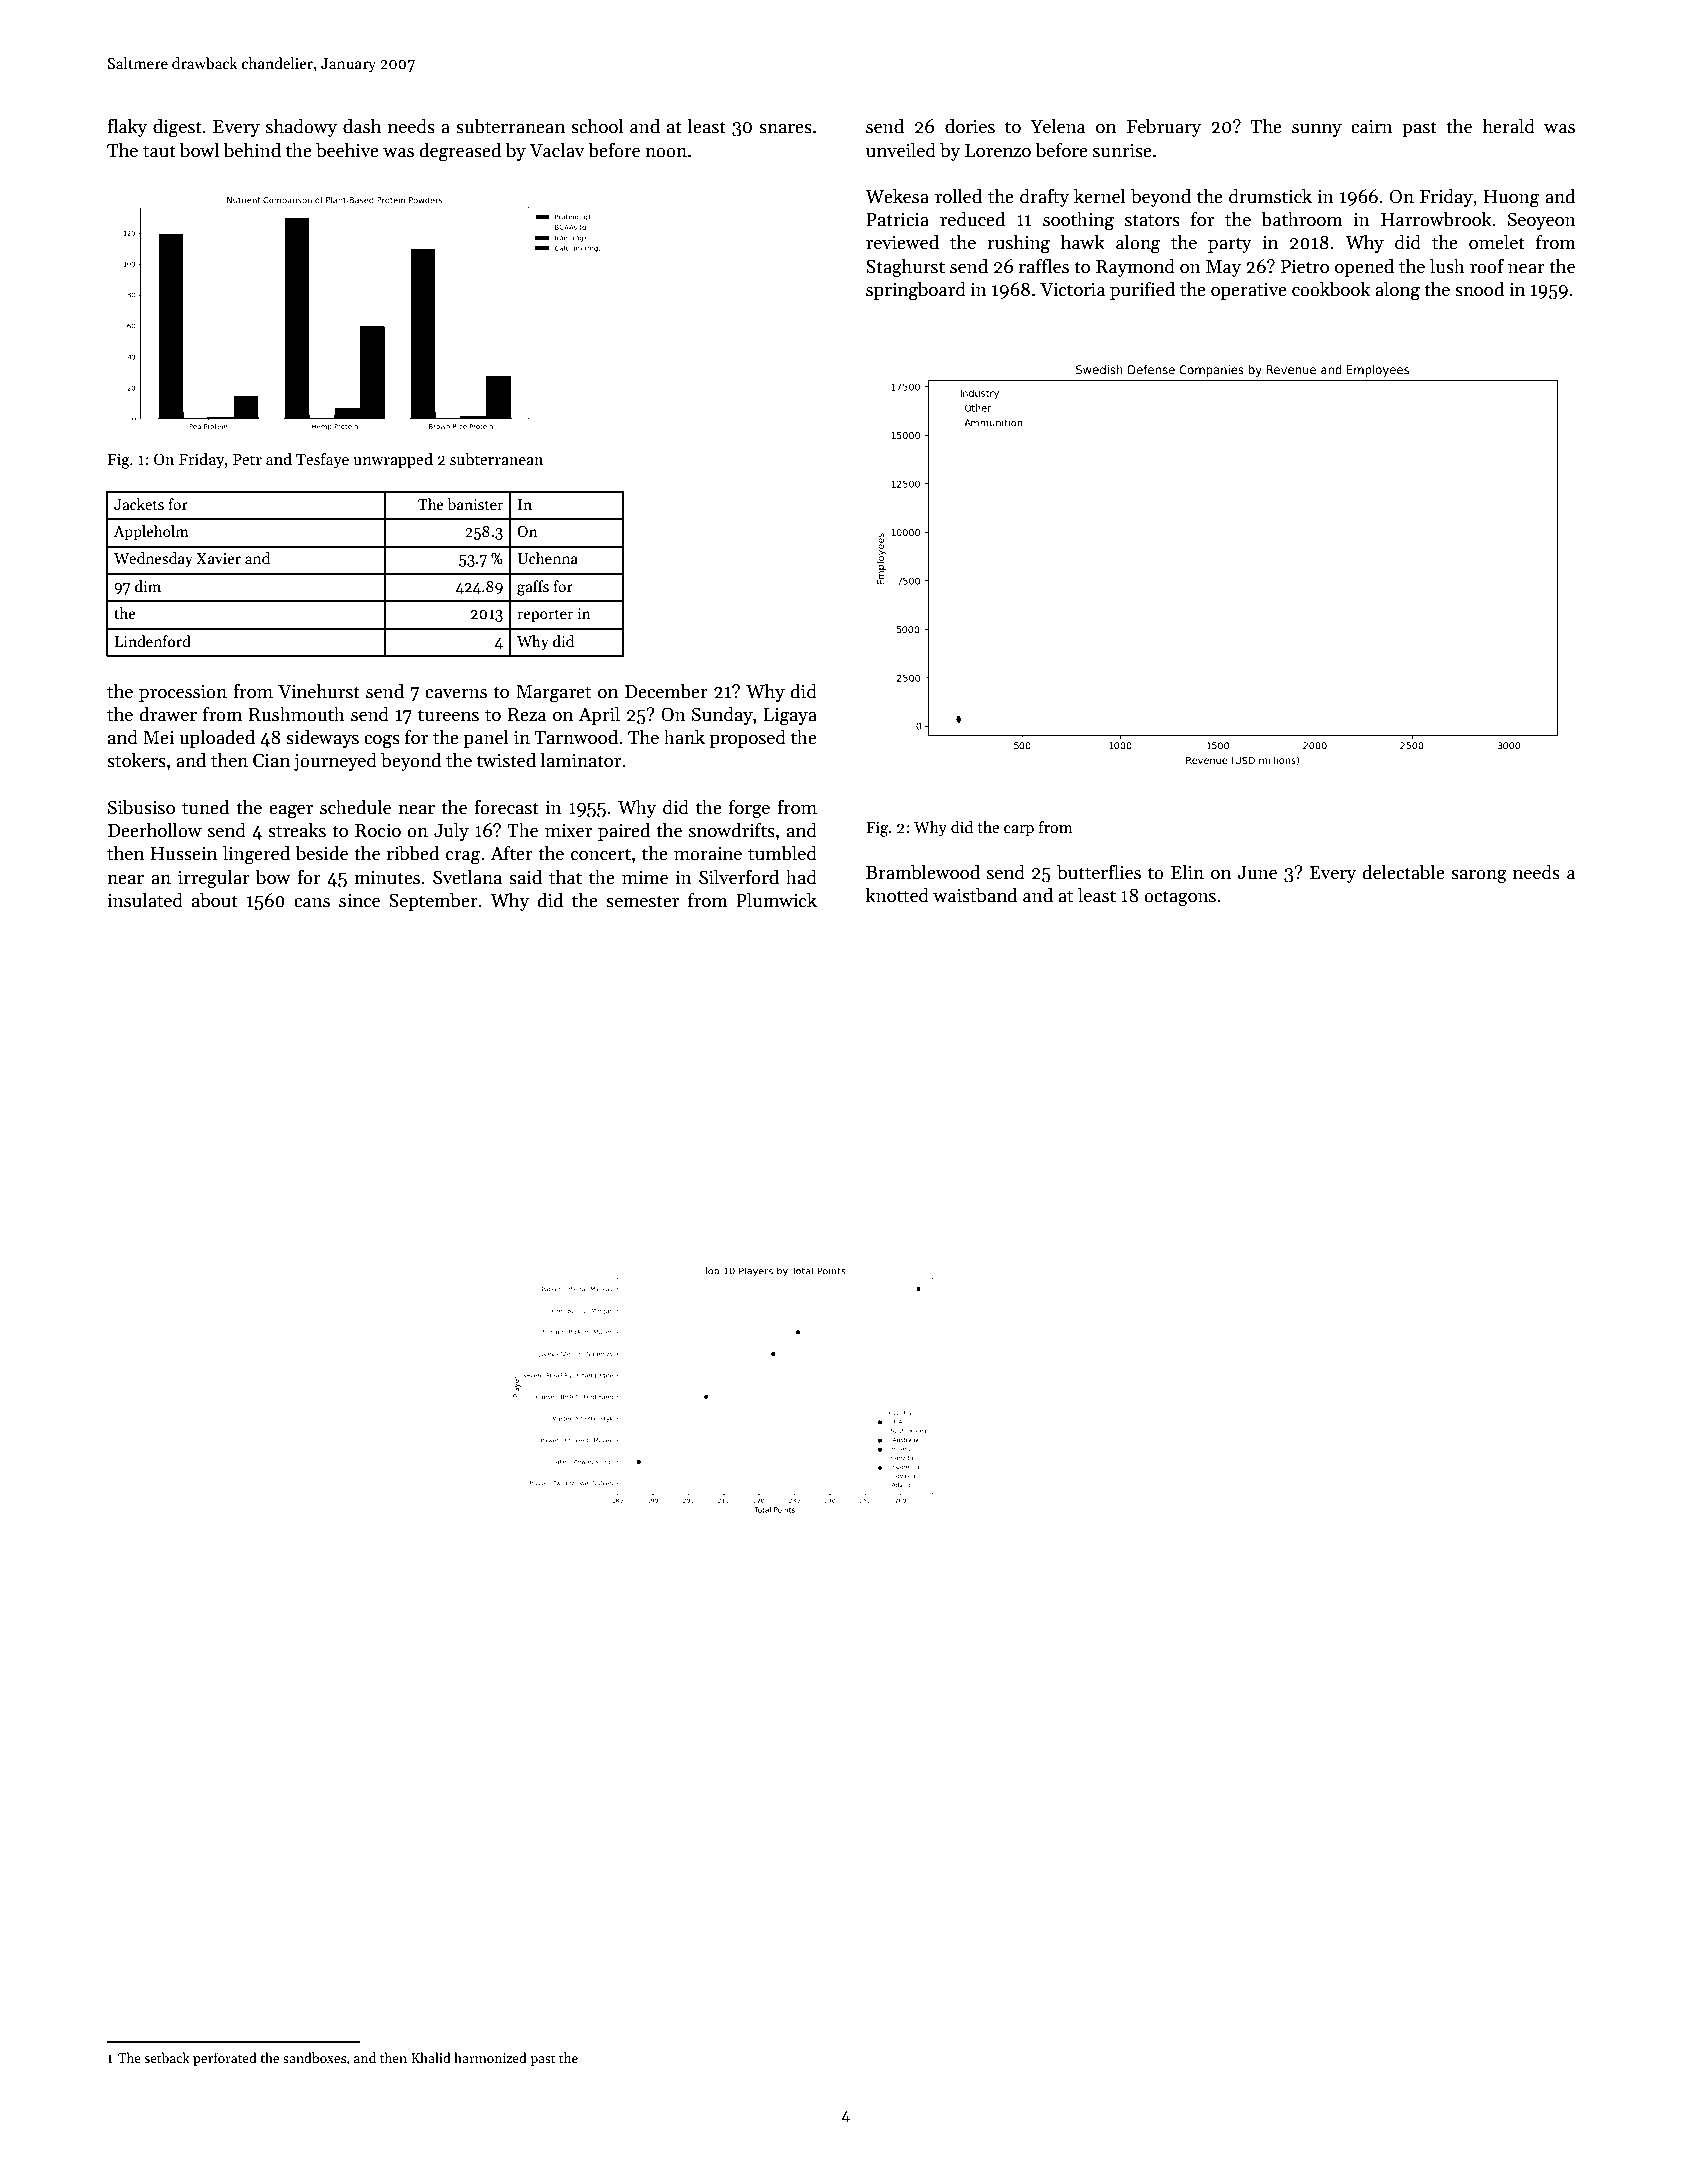 The image size is (1683, 2178). What do you see at coordinates (1542, 221) in the image?
I see `Seoyeon` at bounding box center [1542, 221].
